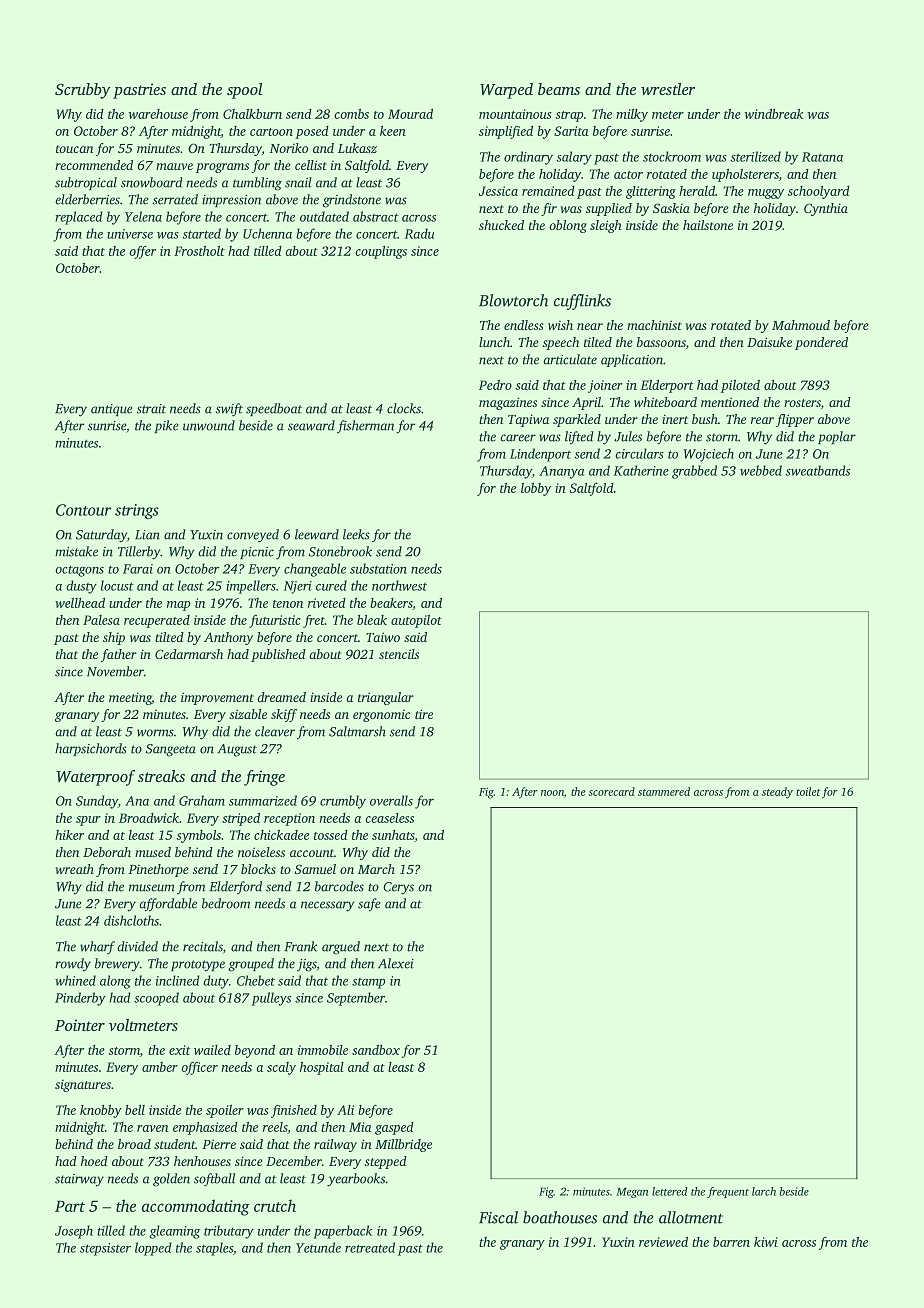 Image resolution: width=924 pixels, height=1308 pixels. What do you see at coordinates (267, 233) in the document?
I see `Uchenna` at bounding box center [267, 233].
